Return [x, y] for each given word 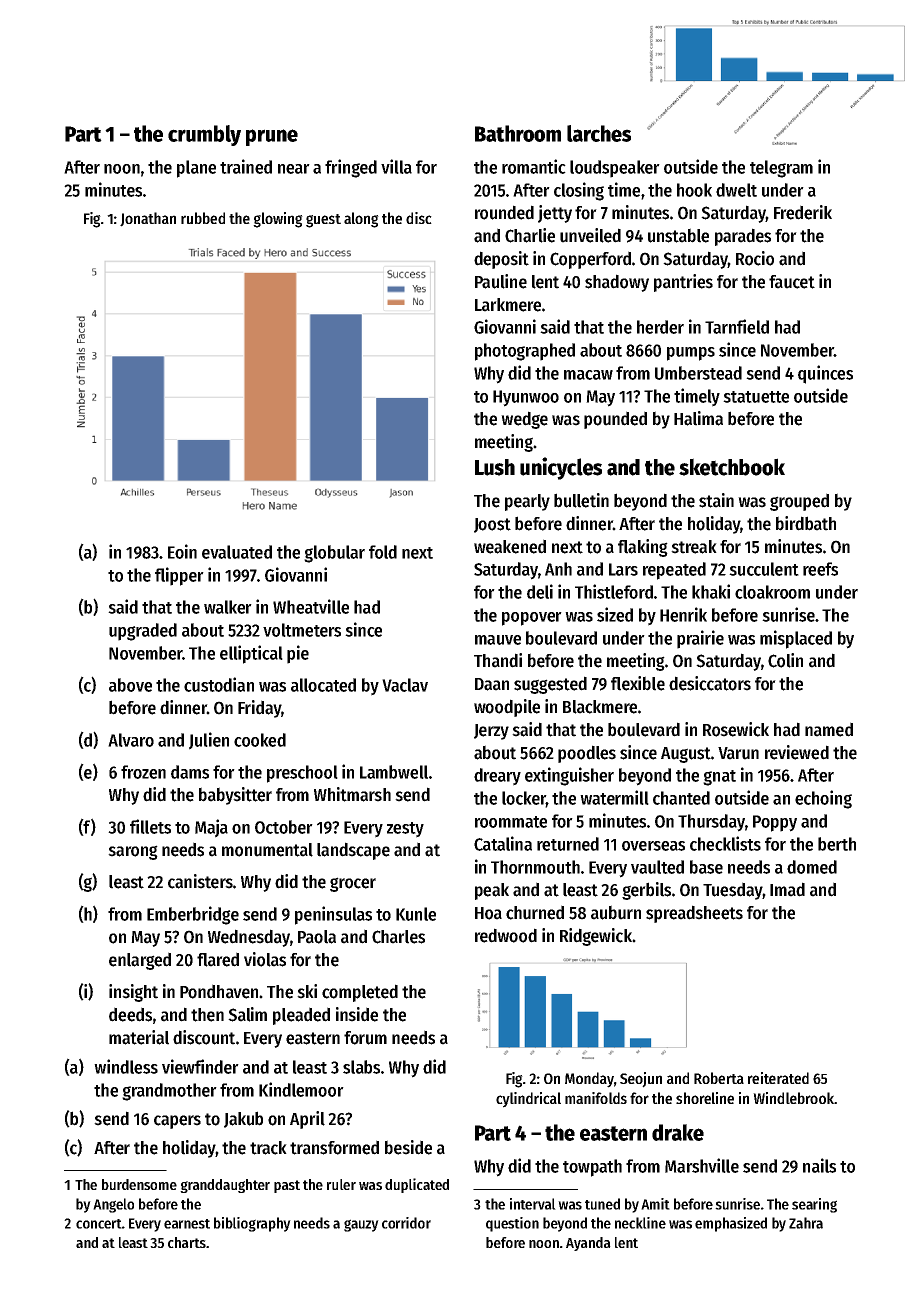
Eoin [182, 551]
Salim [247, 1014]
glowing [278, 220]
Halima [698, 418]
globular [334, 554]
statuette [756, 397]
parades [743, 237]
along [361, 220]
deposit [501, 260]
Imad [787, 889]
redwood [506, 935]
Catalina [503, 843]
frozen [143, 772]
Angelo [113, 1205]
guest [323, 221]
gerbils [646, 891]
